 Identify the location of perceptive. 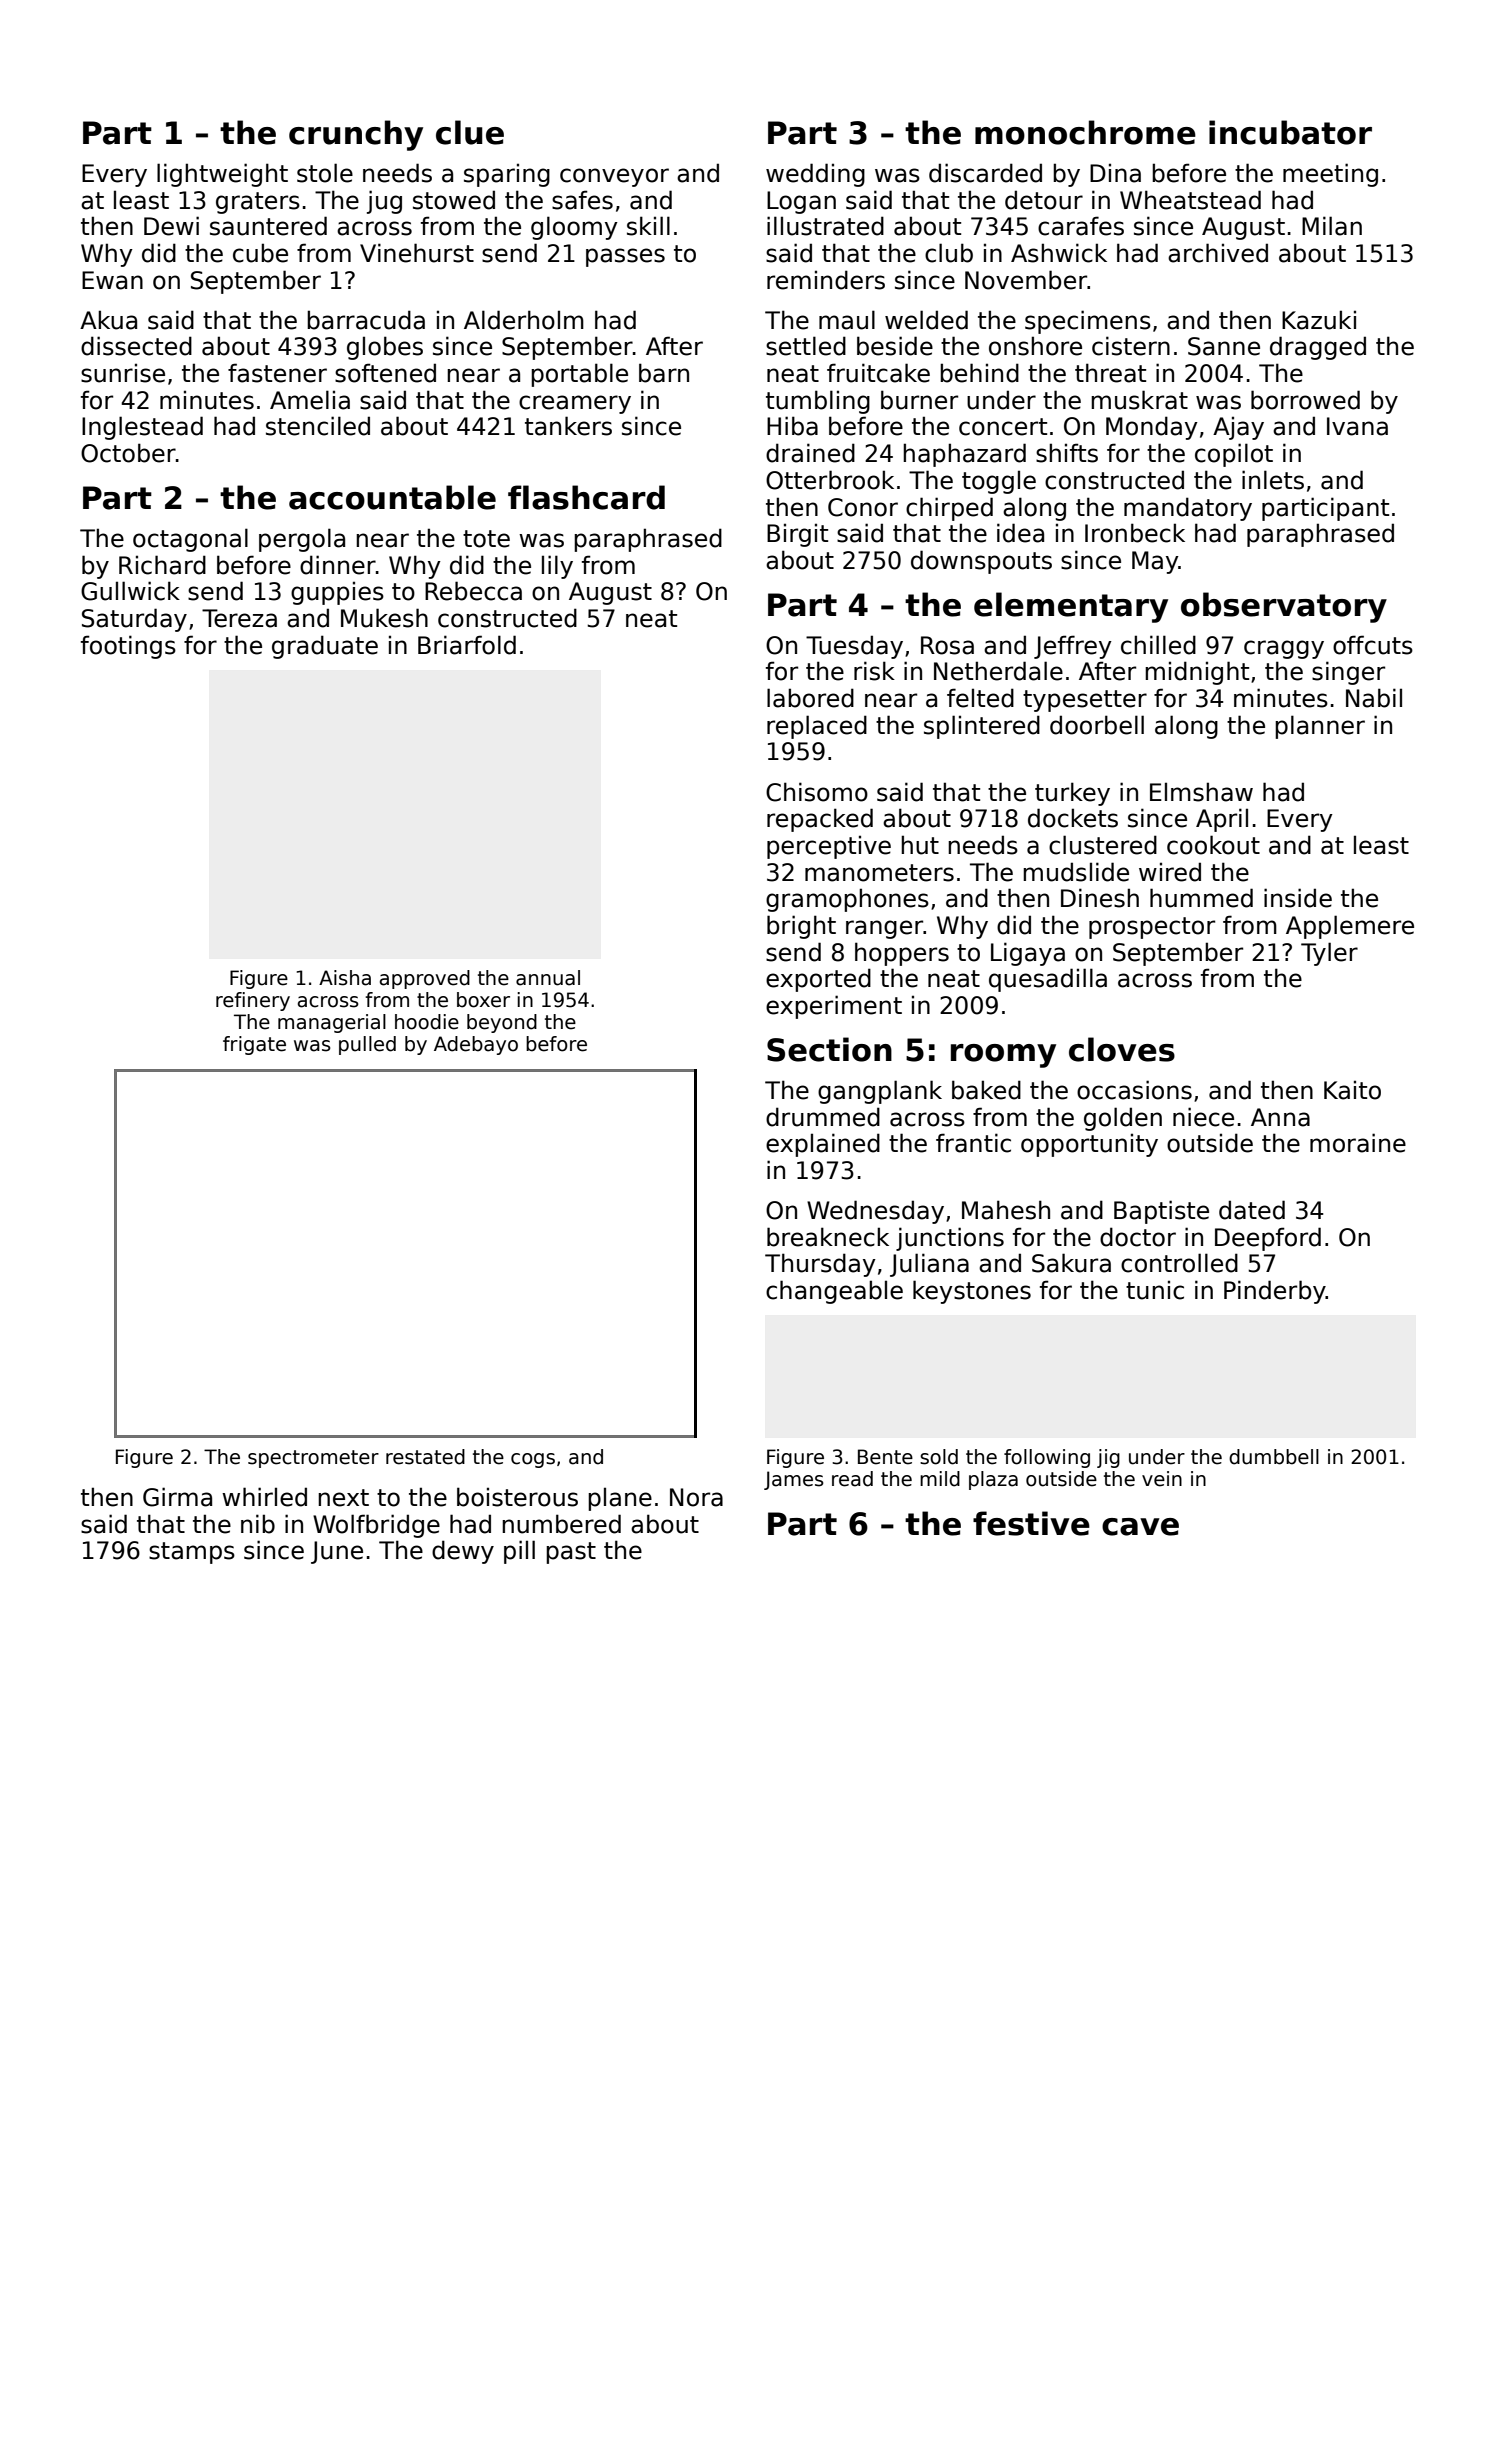
(829, 847).
